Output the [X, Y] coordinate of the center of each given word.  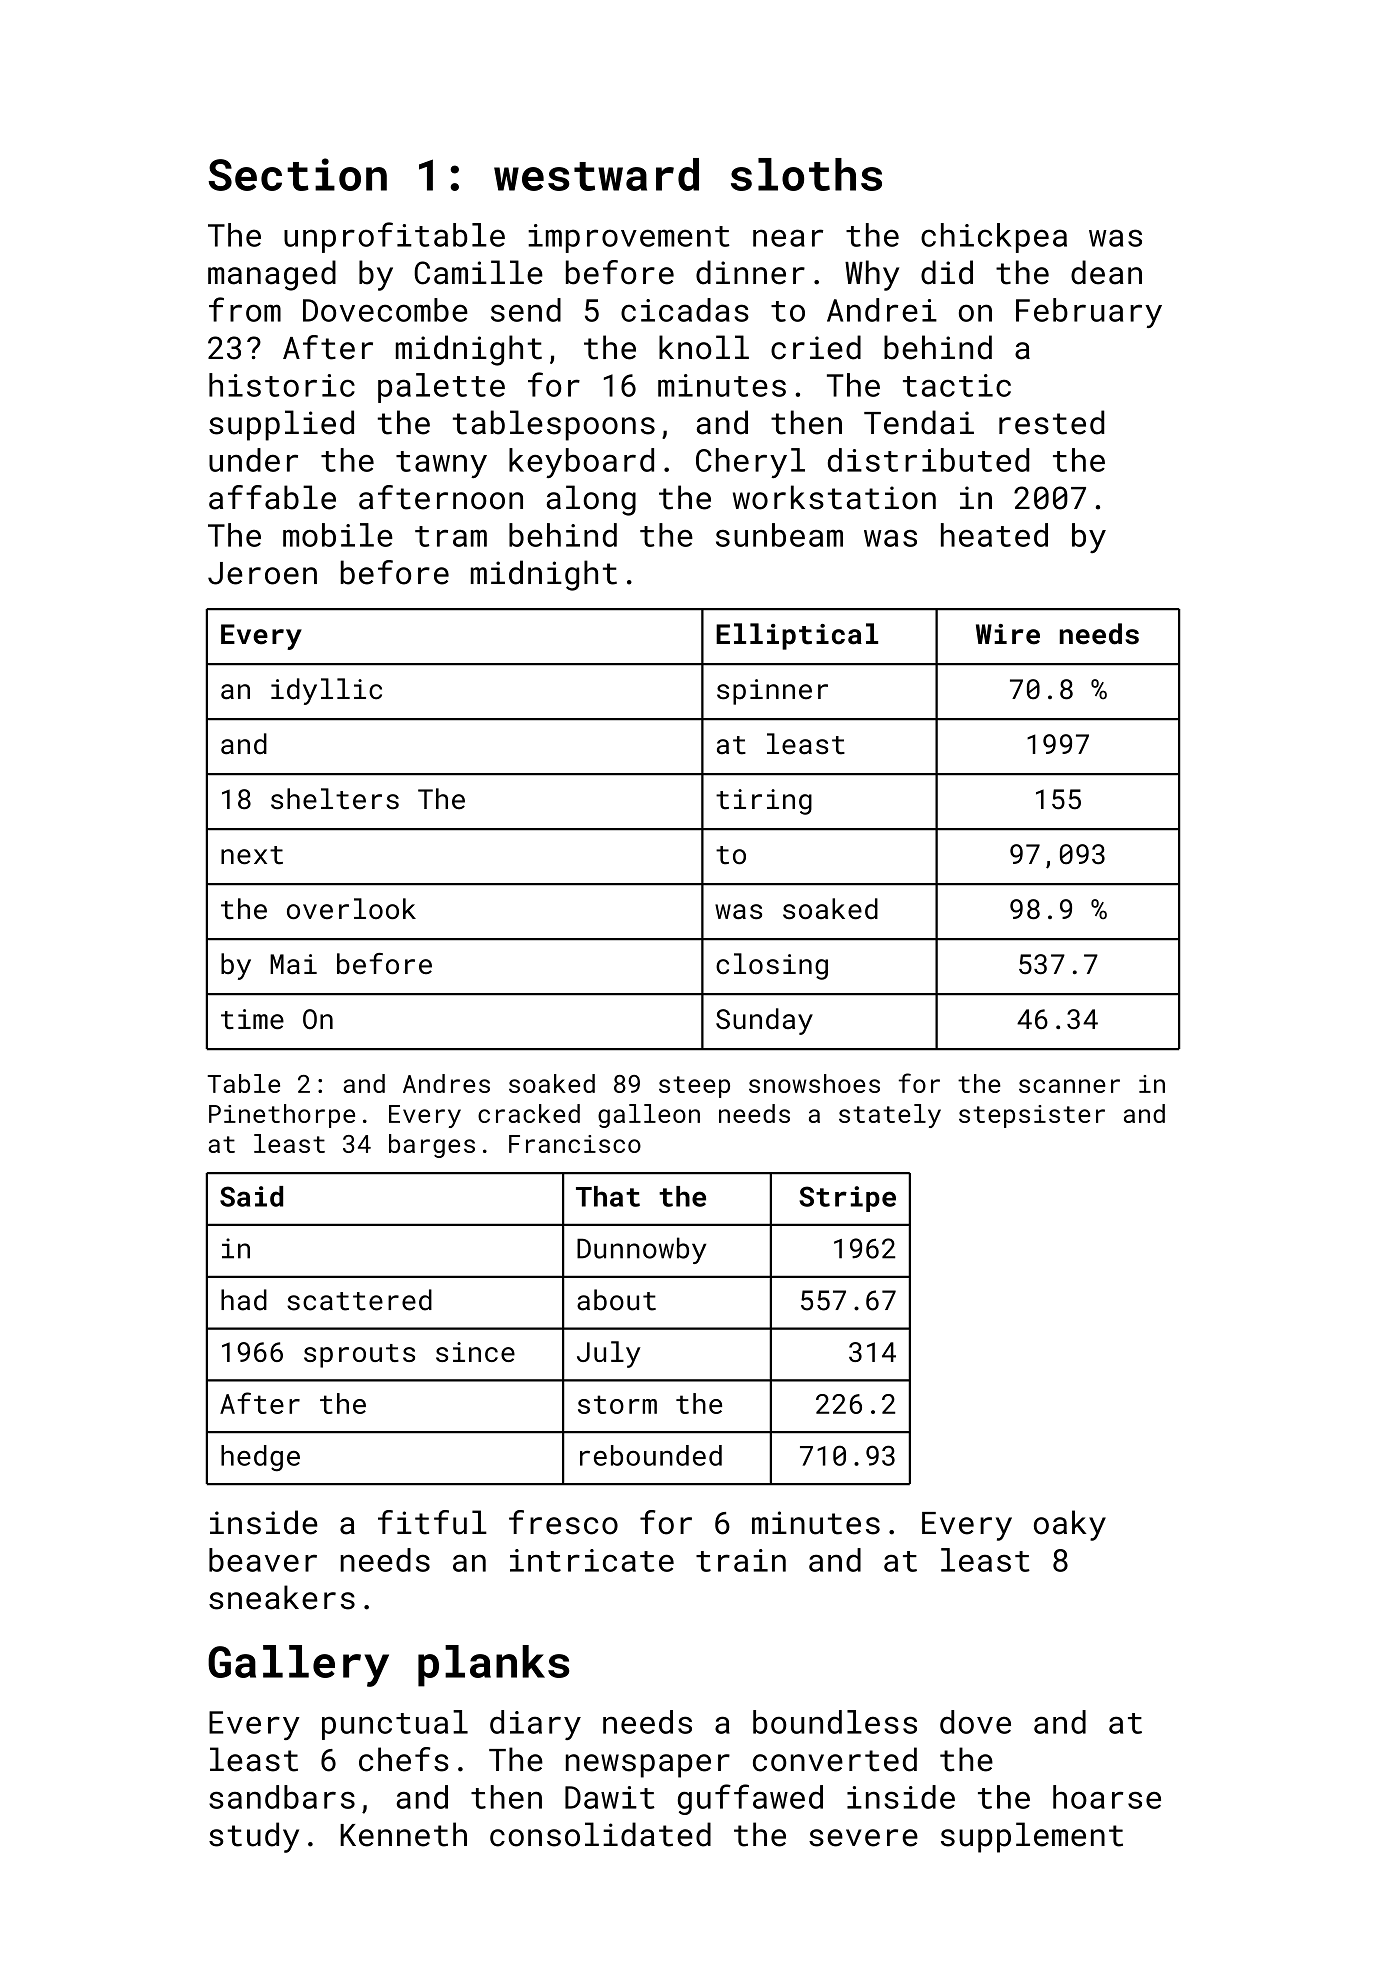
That [608, 1196]
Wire [1008, 634]
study [254, 1837]
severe [863, 1838]
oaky [1070, 1525]
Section [297, 174]
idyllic [326, 691]
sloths [806, 174]
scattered [359, 1300]
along [591, 500]
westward [596, 174]
